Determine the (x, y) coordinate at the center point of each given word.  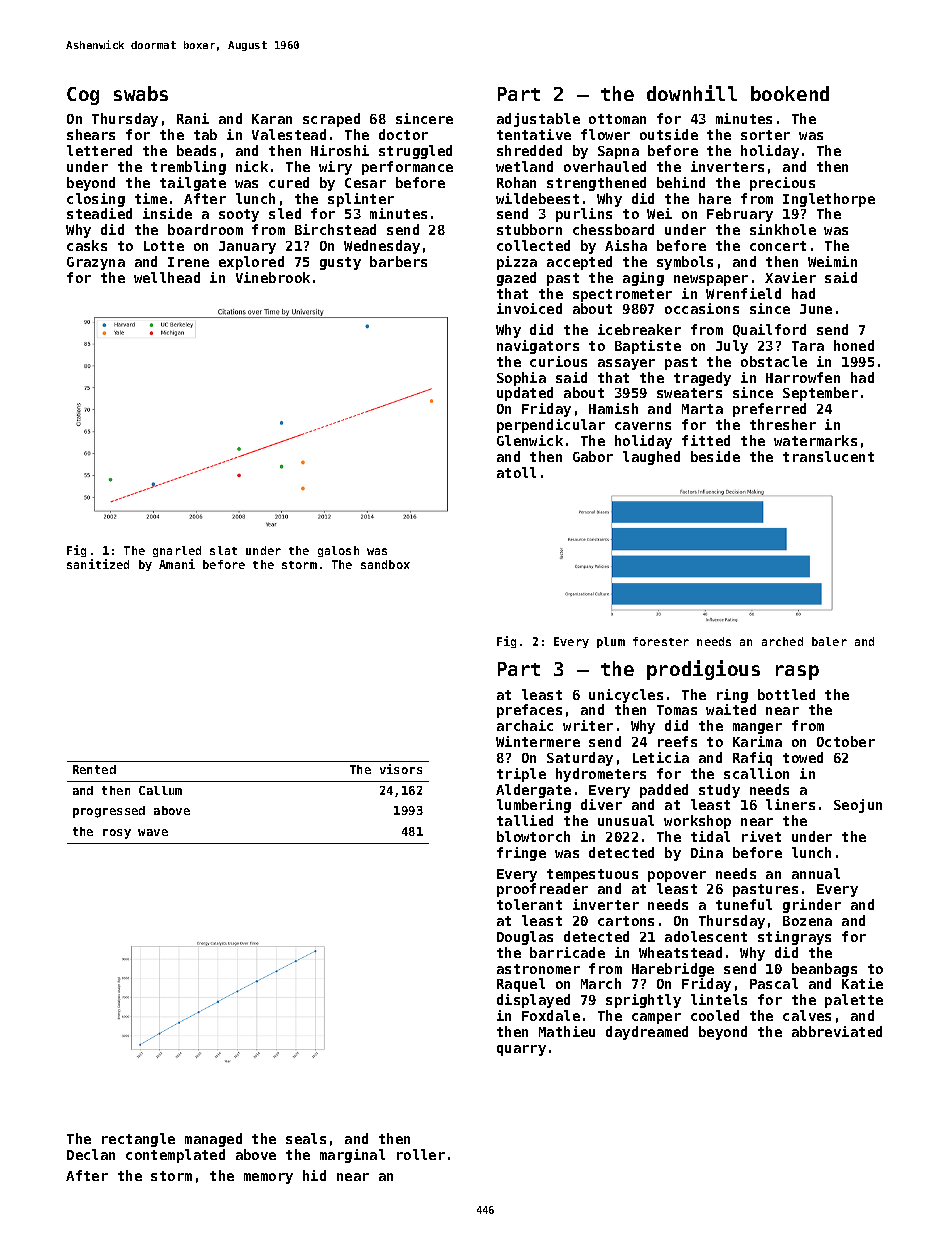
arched (782, 641)
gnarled (177, 551)
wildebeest (537, 198)
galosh (338, 551)
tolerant (529, 904)
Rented (94, 769)
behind (681, 182)
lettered (99, 150)
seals (306, 1138)
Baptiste (648, 347)
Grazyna (96, 263)
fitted (706, 440)
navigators (538, 347)
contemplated (175, 1156)
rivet (761, 836)
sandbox (385, 564)
